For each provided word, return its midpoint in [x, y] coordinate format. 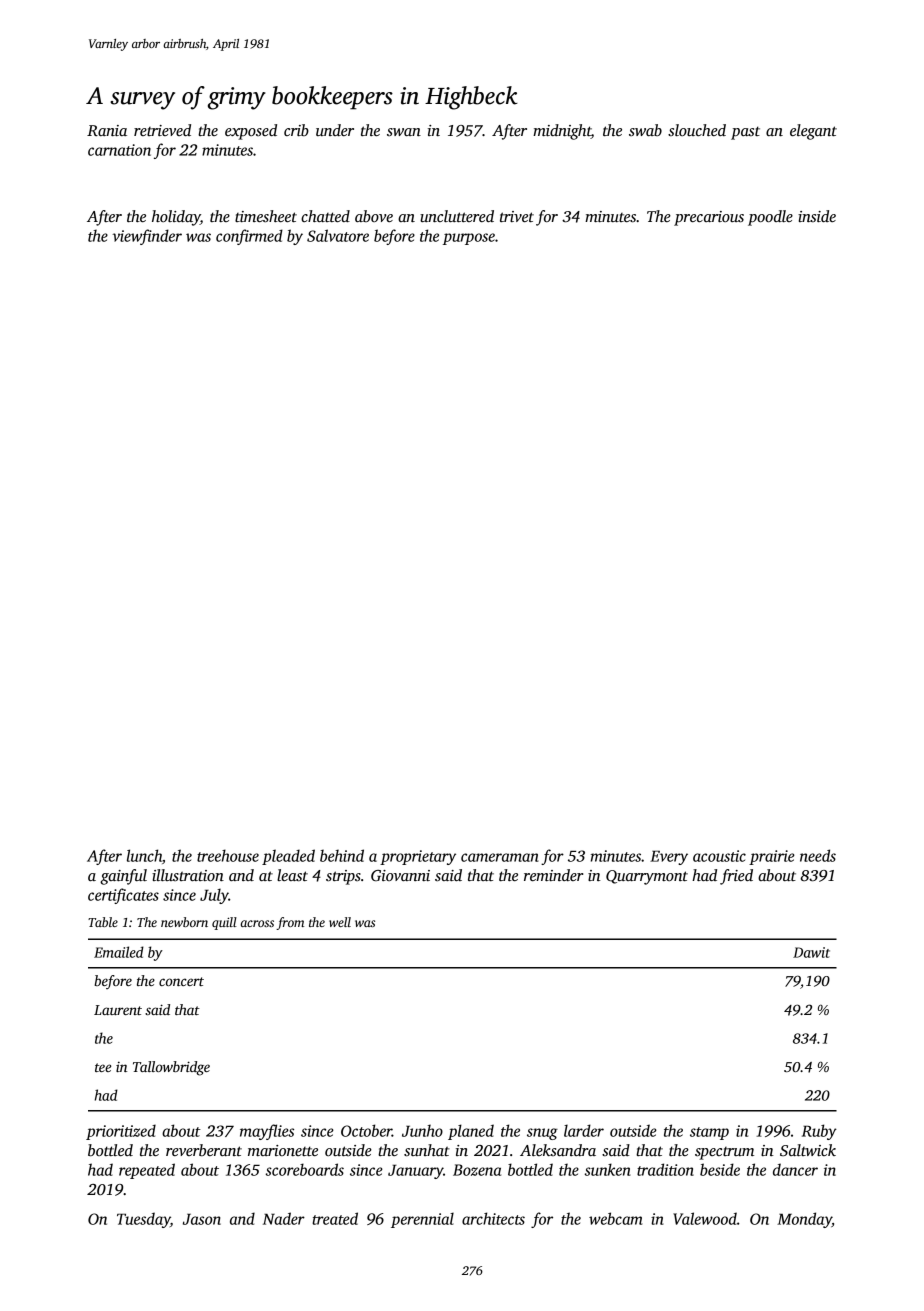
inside [817, 216]
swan [404, 132]
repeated [147, 1171]
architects [493, 1218]
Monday [804, 1220]
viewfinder [147, 237]
